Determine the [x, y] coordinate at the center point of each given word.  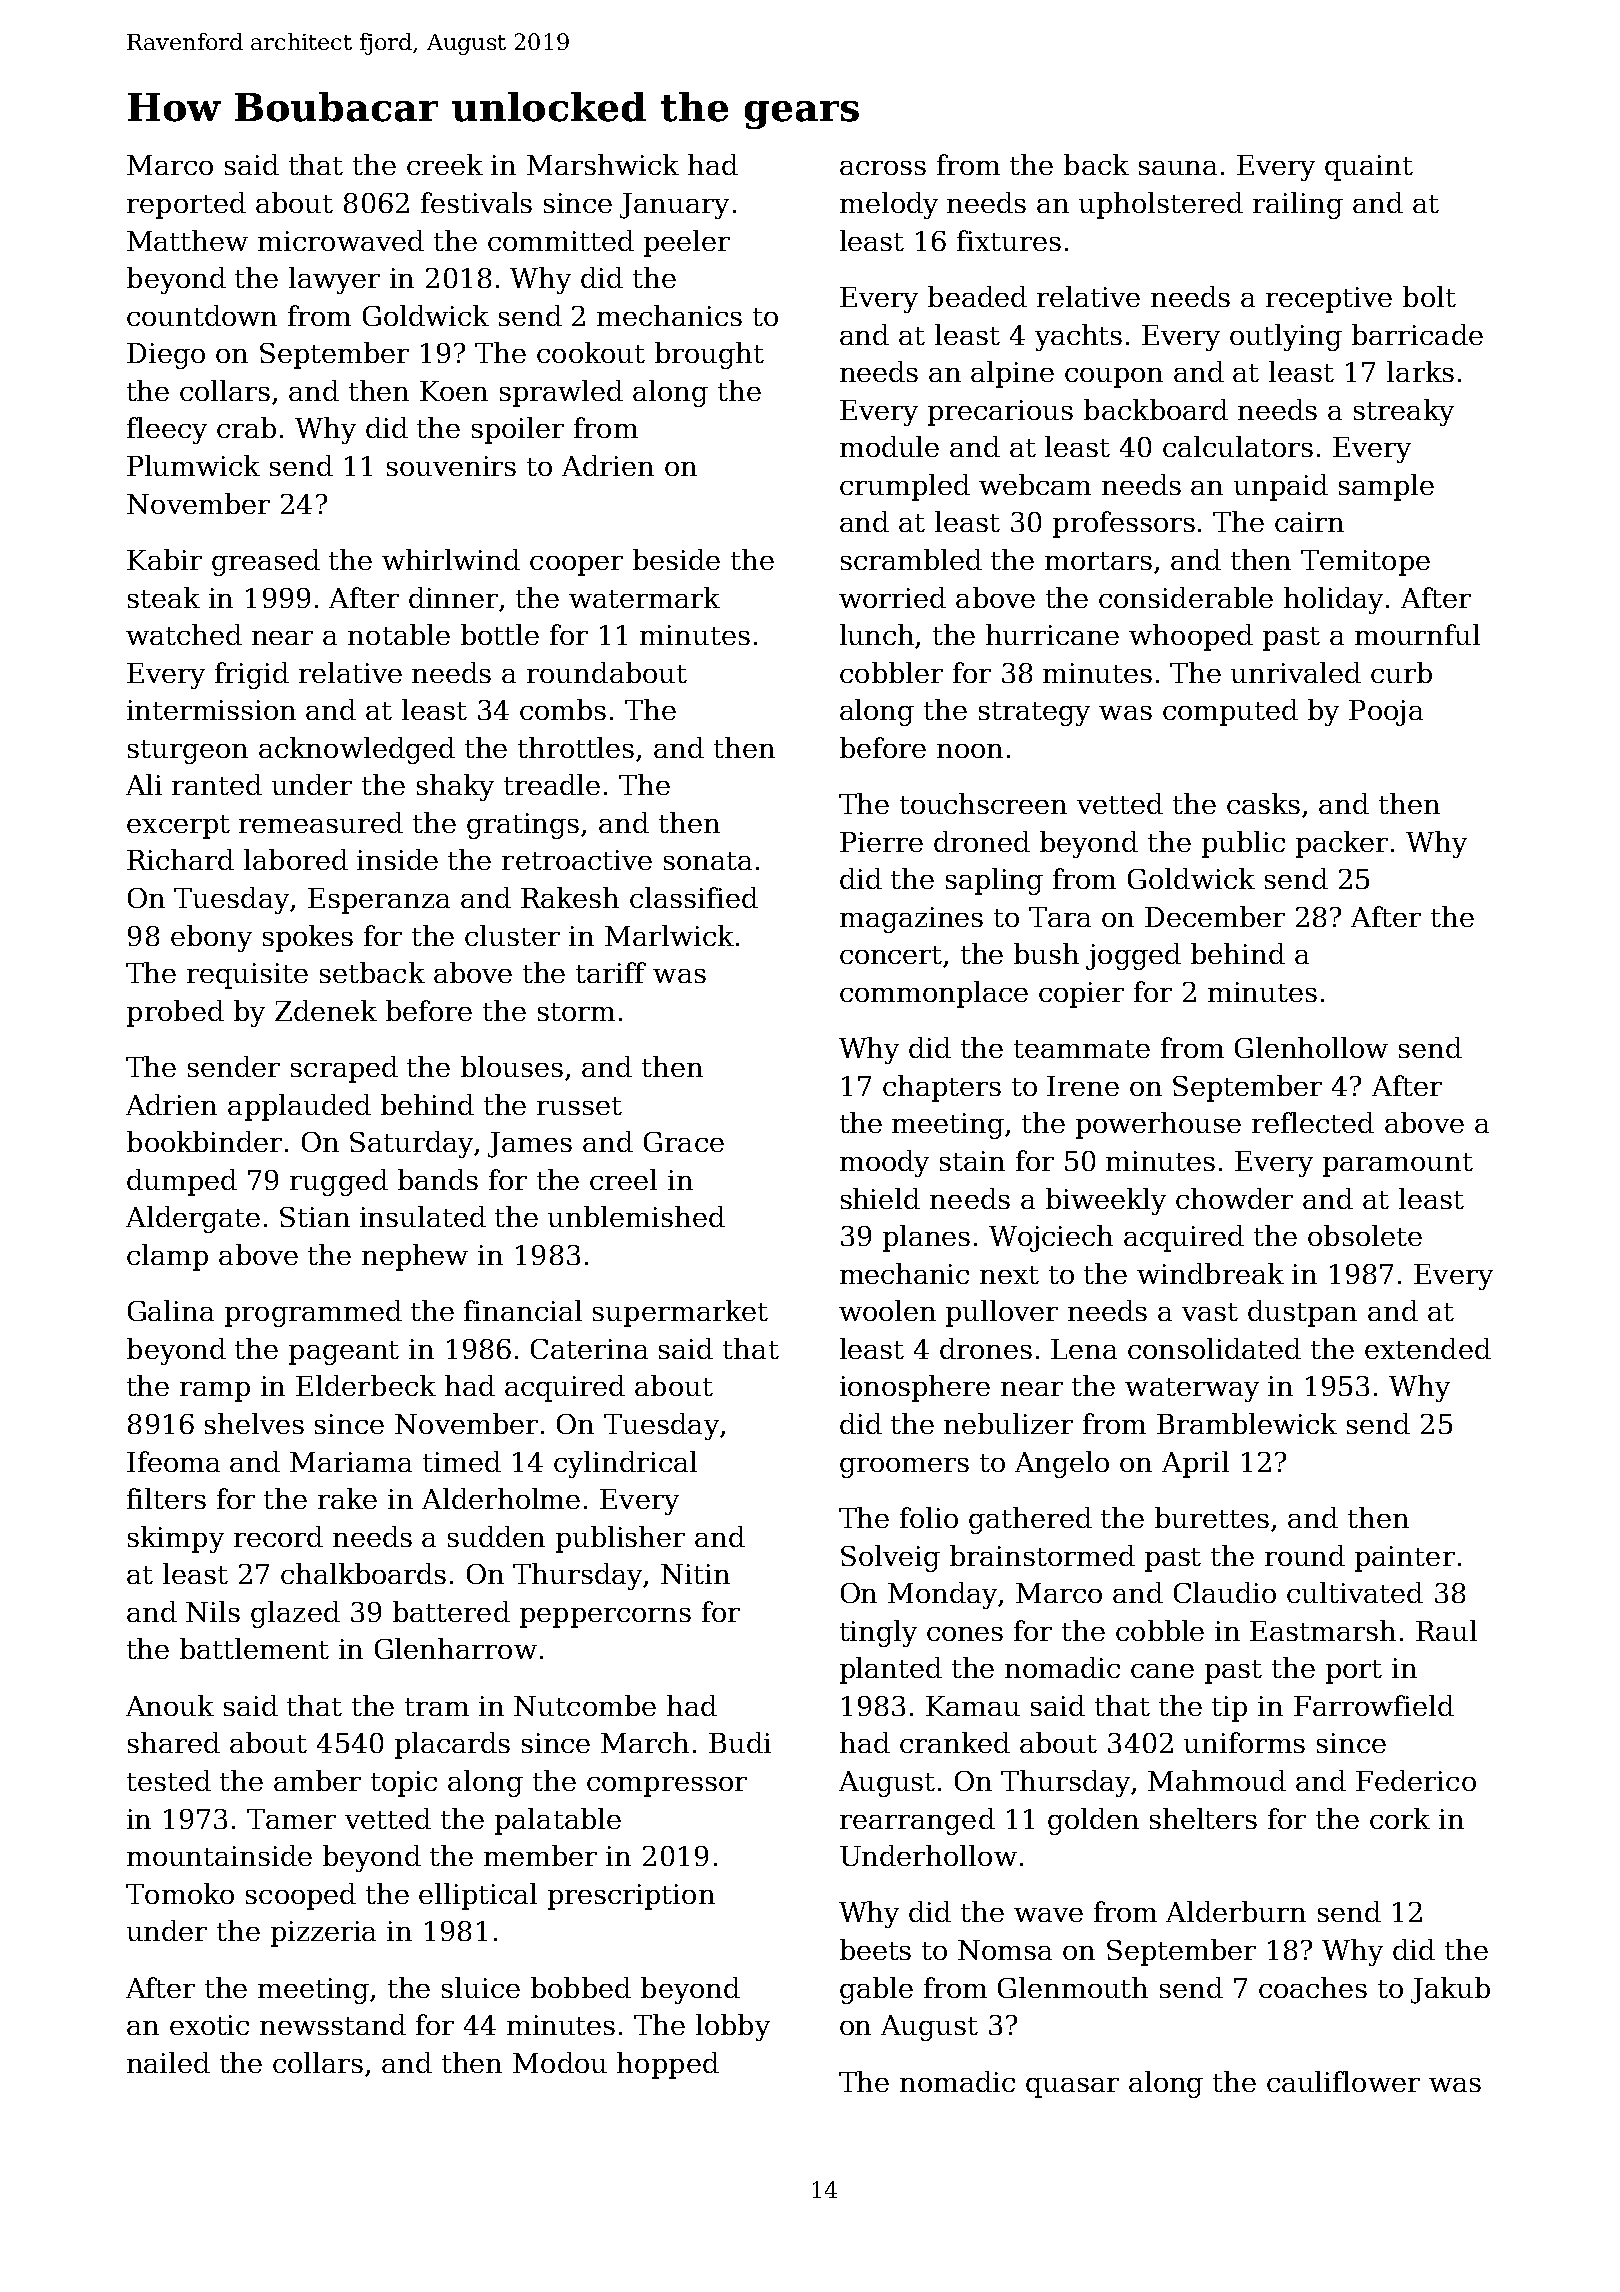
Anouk [170, 1705]
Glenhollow [1311, 1047]
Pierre [881, 842]
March [645, 1742]
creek [445, 164]
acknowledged [357, 750]
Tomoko [180, 1893]
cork [1400, 1818]
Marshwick [603, 164]
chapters [942, 1088]
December [1215, 916]
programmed [313, 1313]
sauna [1178, 168]
